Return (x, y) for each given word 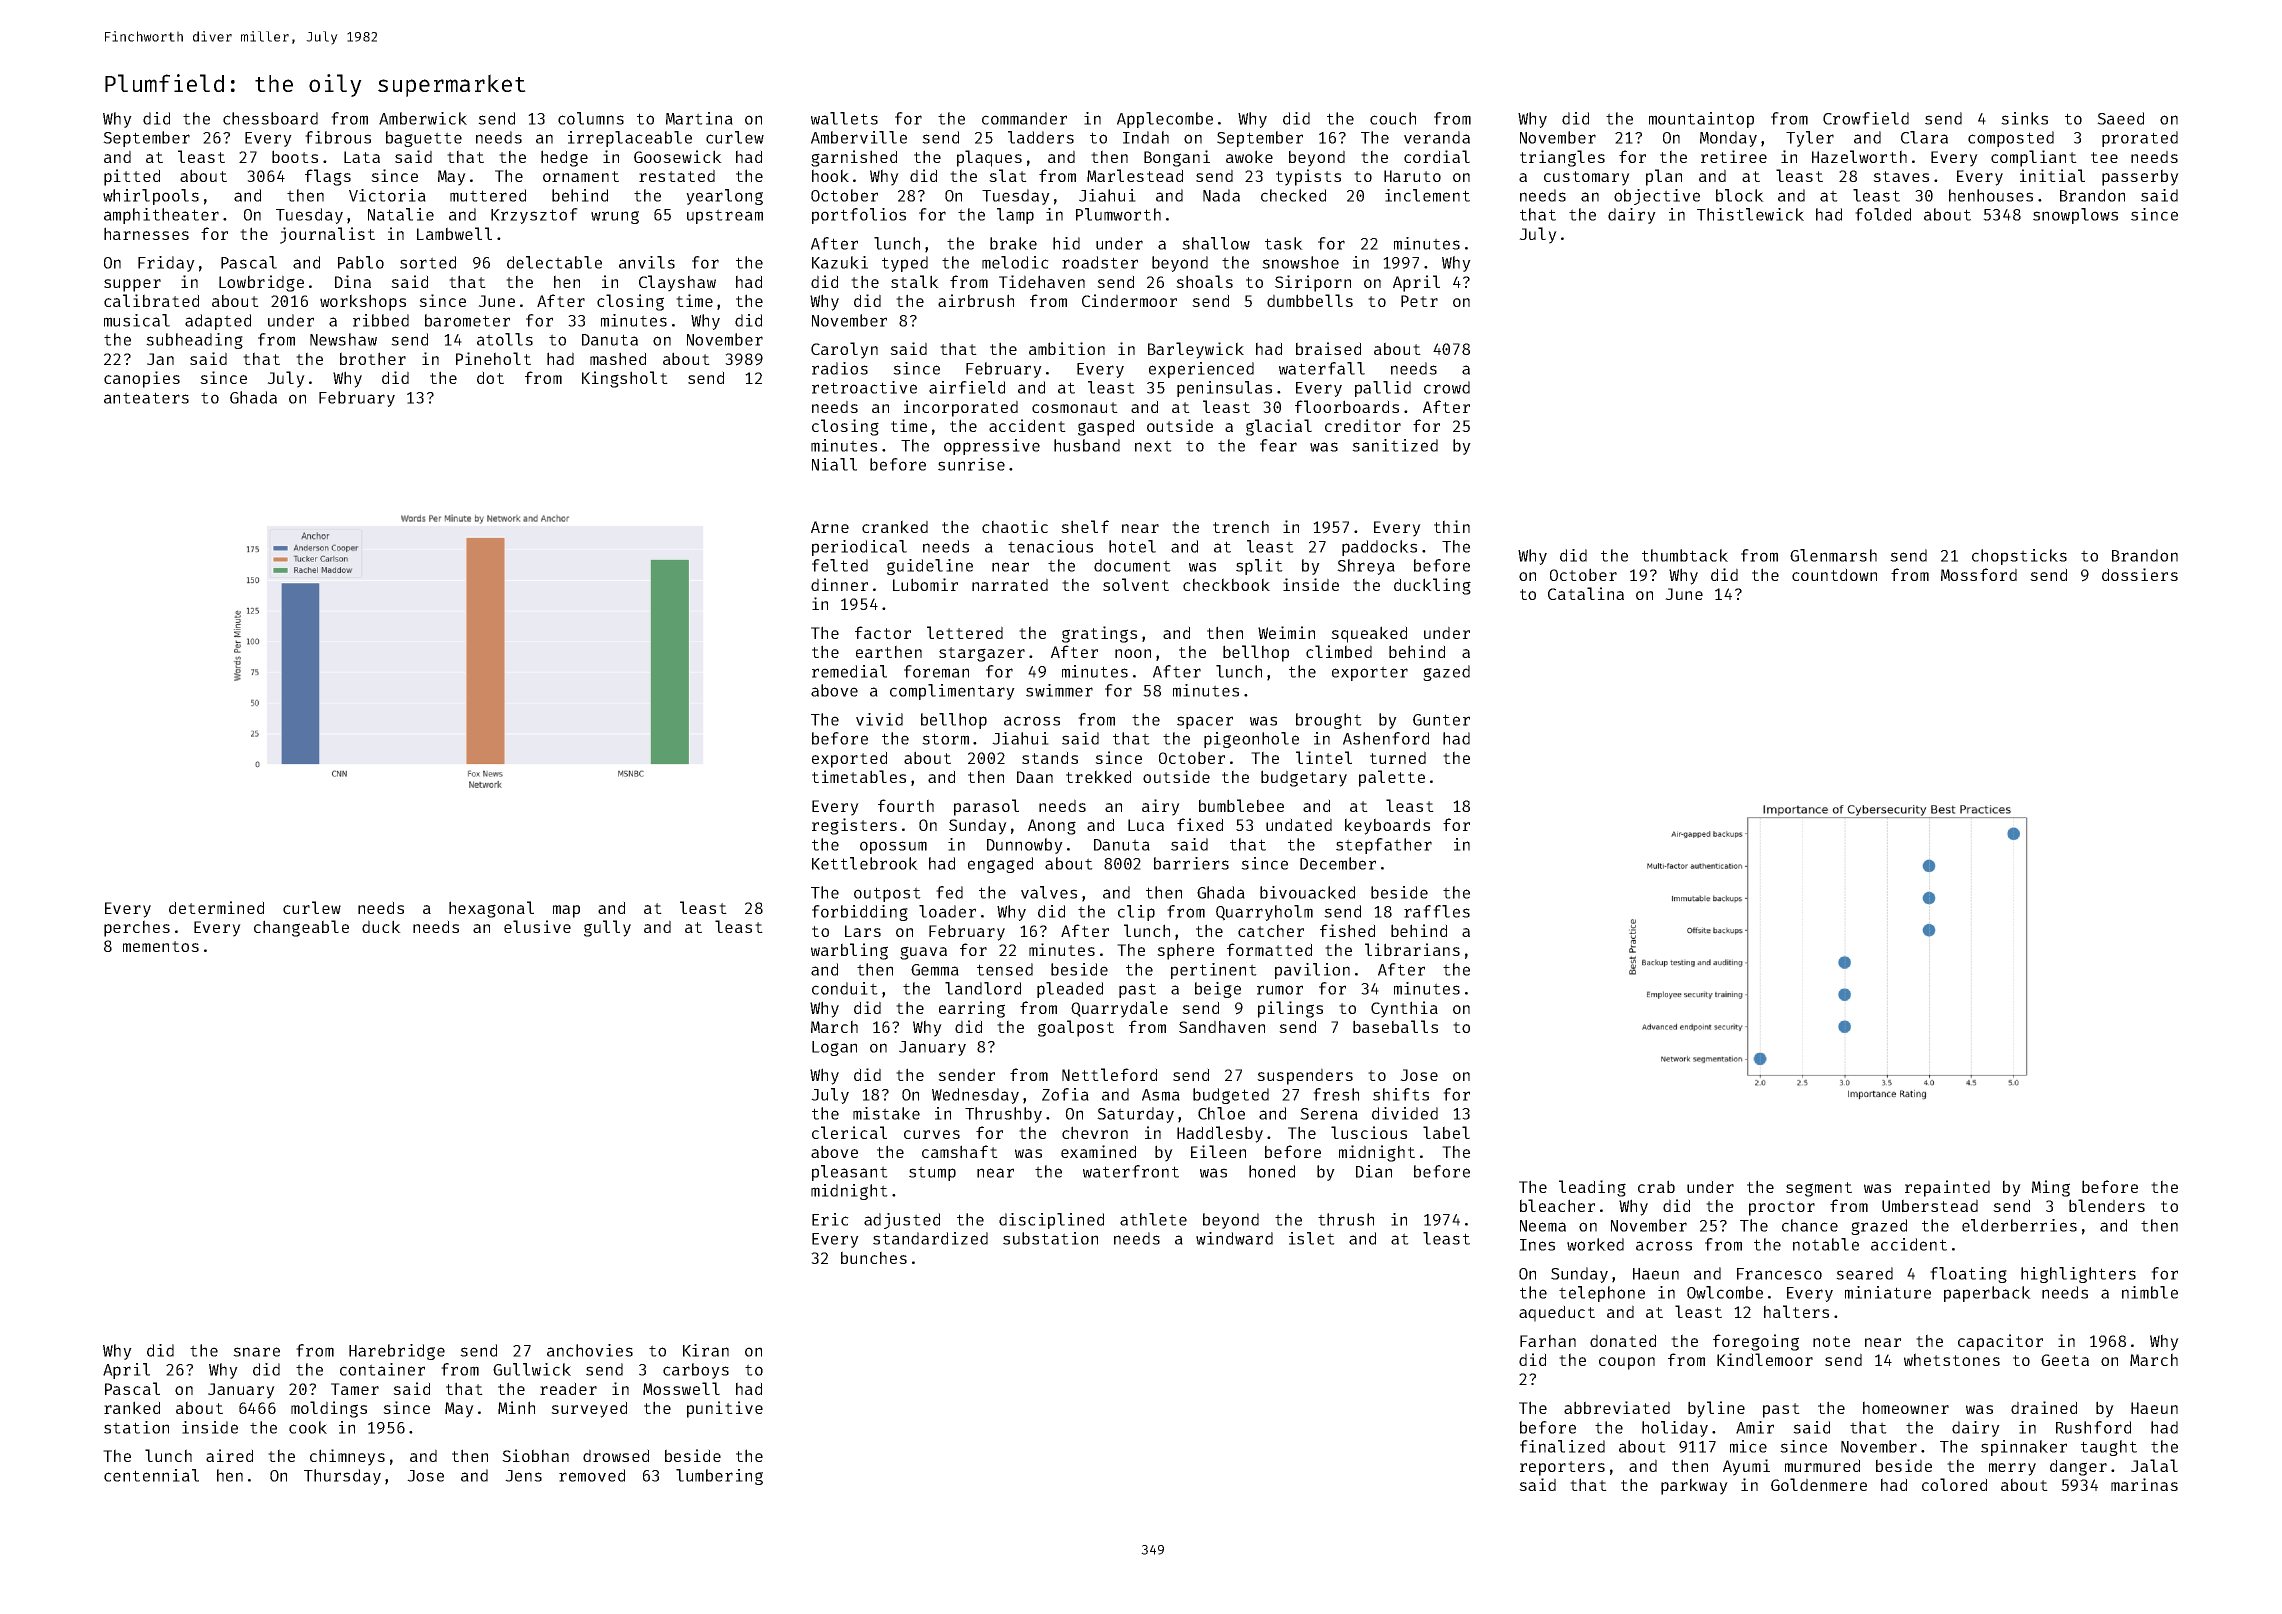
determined (216, 907)
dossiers (2140, 574)
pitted (132, 177)
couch (1393, 118)
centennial (151, 1475)
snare (256, 1352)
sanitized (1395, 445)
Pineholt (493, 358)
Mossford (1979, 574)
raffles (1437, 911)
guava (923, 953)
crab (1656, 1186)
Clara (1924, 137)
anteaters (146, 398)
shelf (1085, 526)
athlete (1153, 1219)
